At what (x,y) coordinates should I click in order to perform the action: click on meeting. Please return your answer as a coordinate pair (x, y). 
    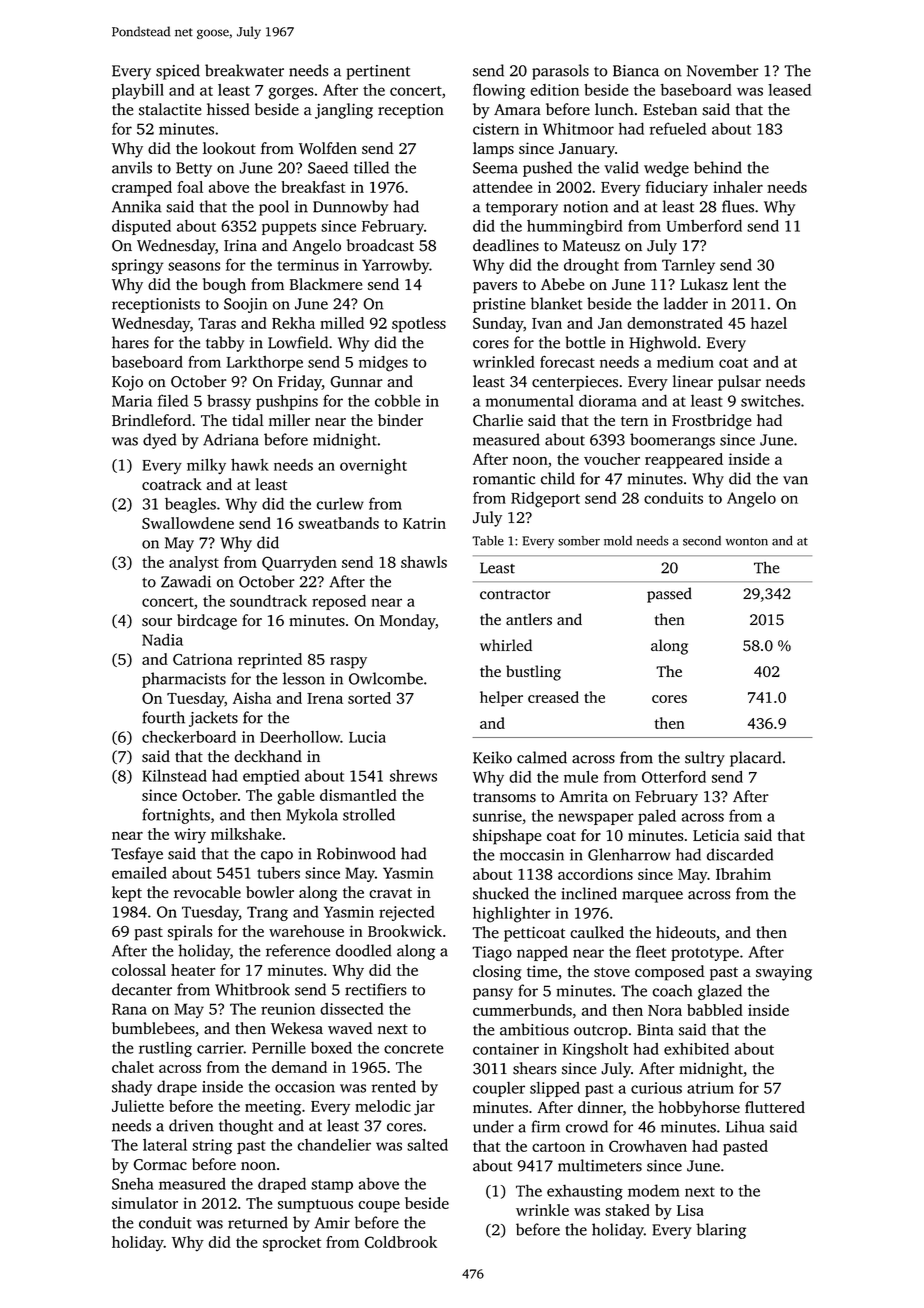
    Looking at the image, I should click on (273, 1108).
